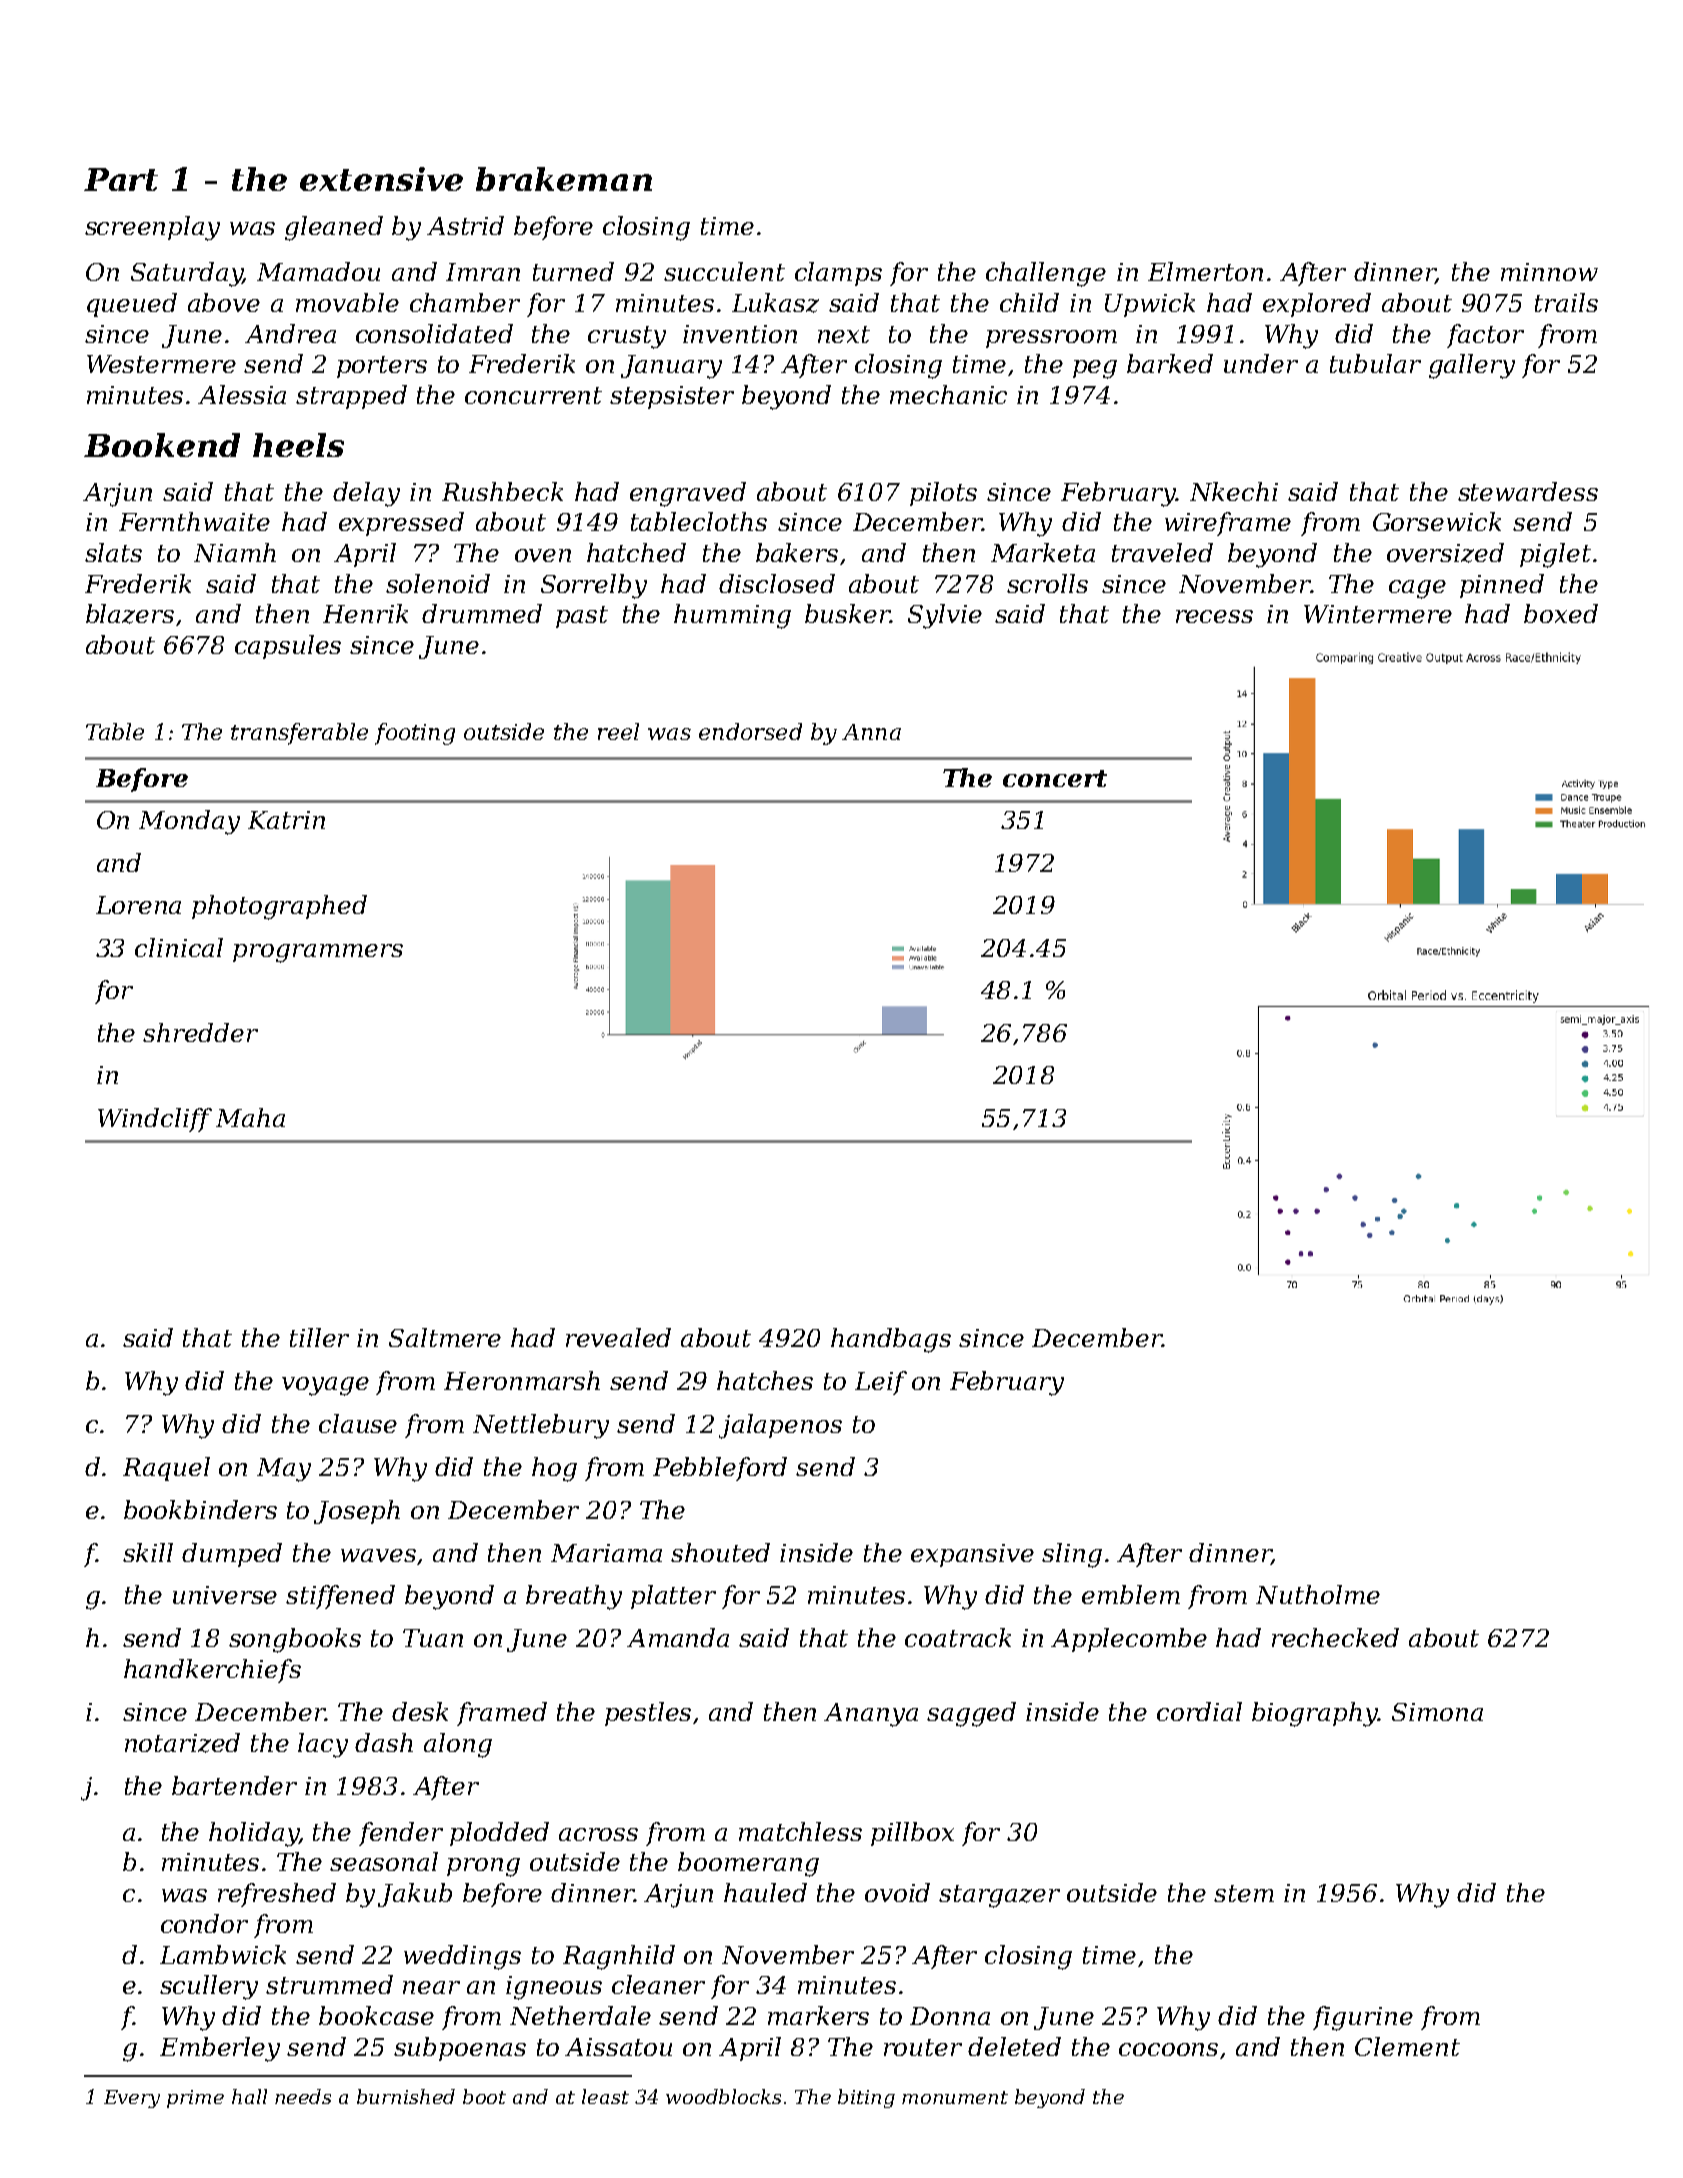 Image resolution: width=1683 pixels, height=2178 pixels. Describe the element at coordinates (871, 732) in the image. I see `Anna` at that location.
